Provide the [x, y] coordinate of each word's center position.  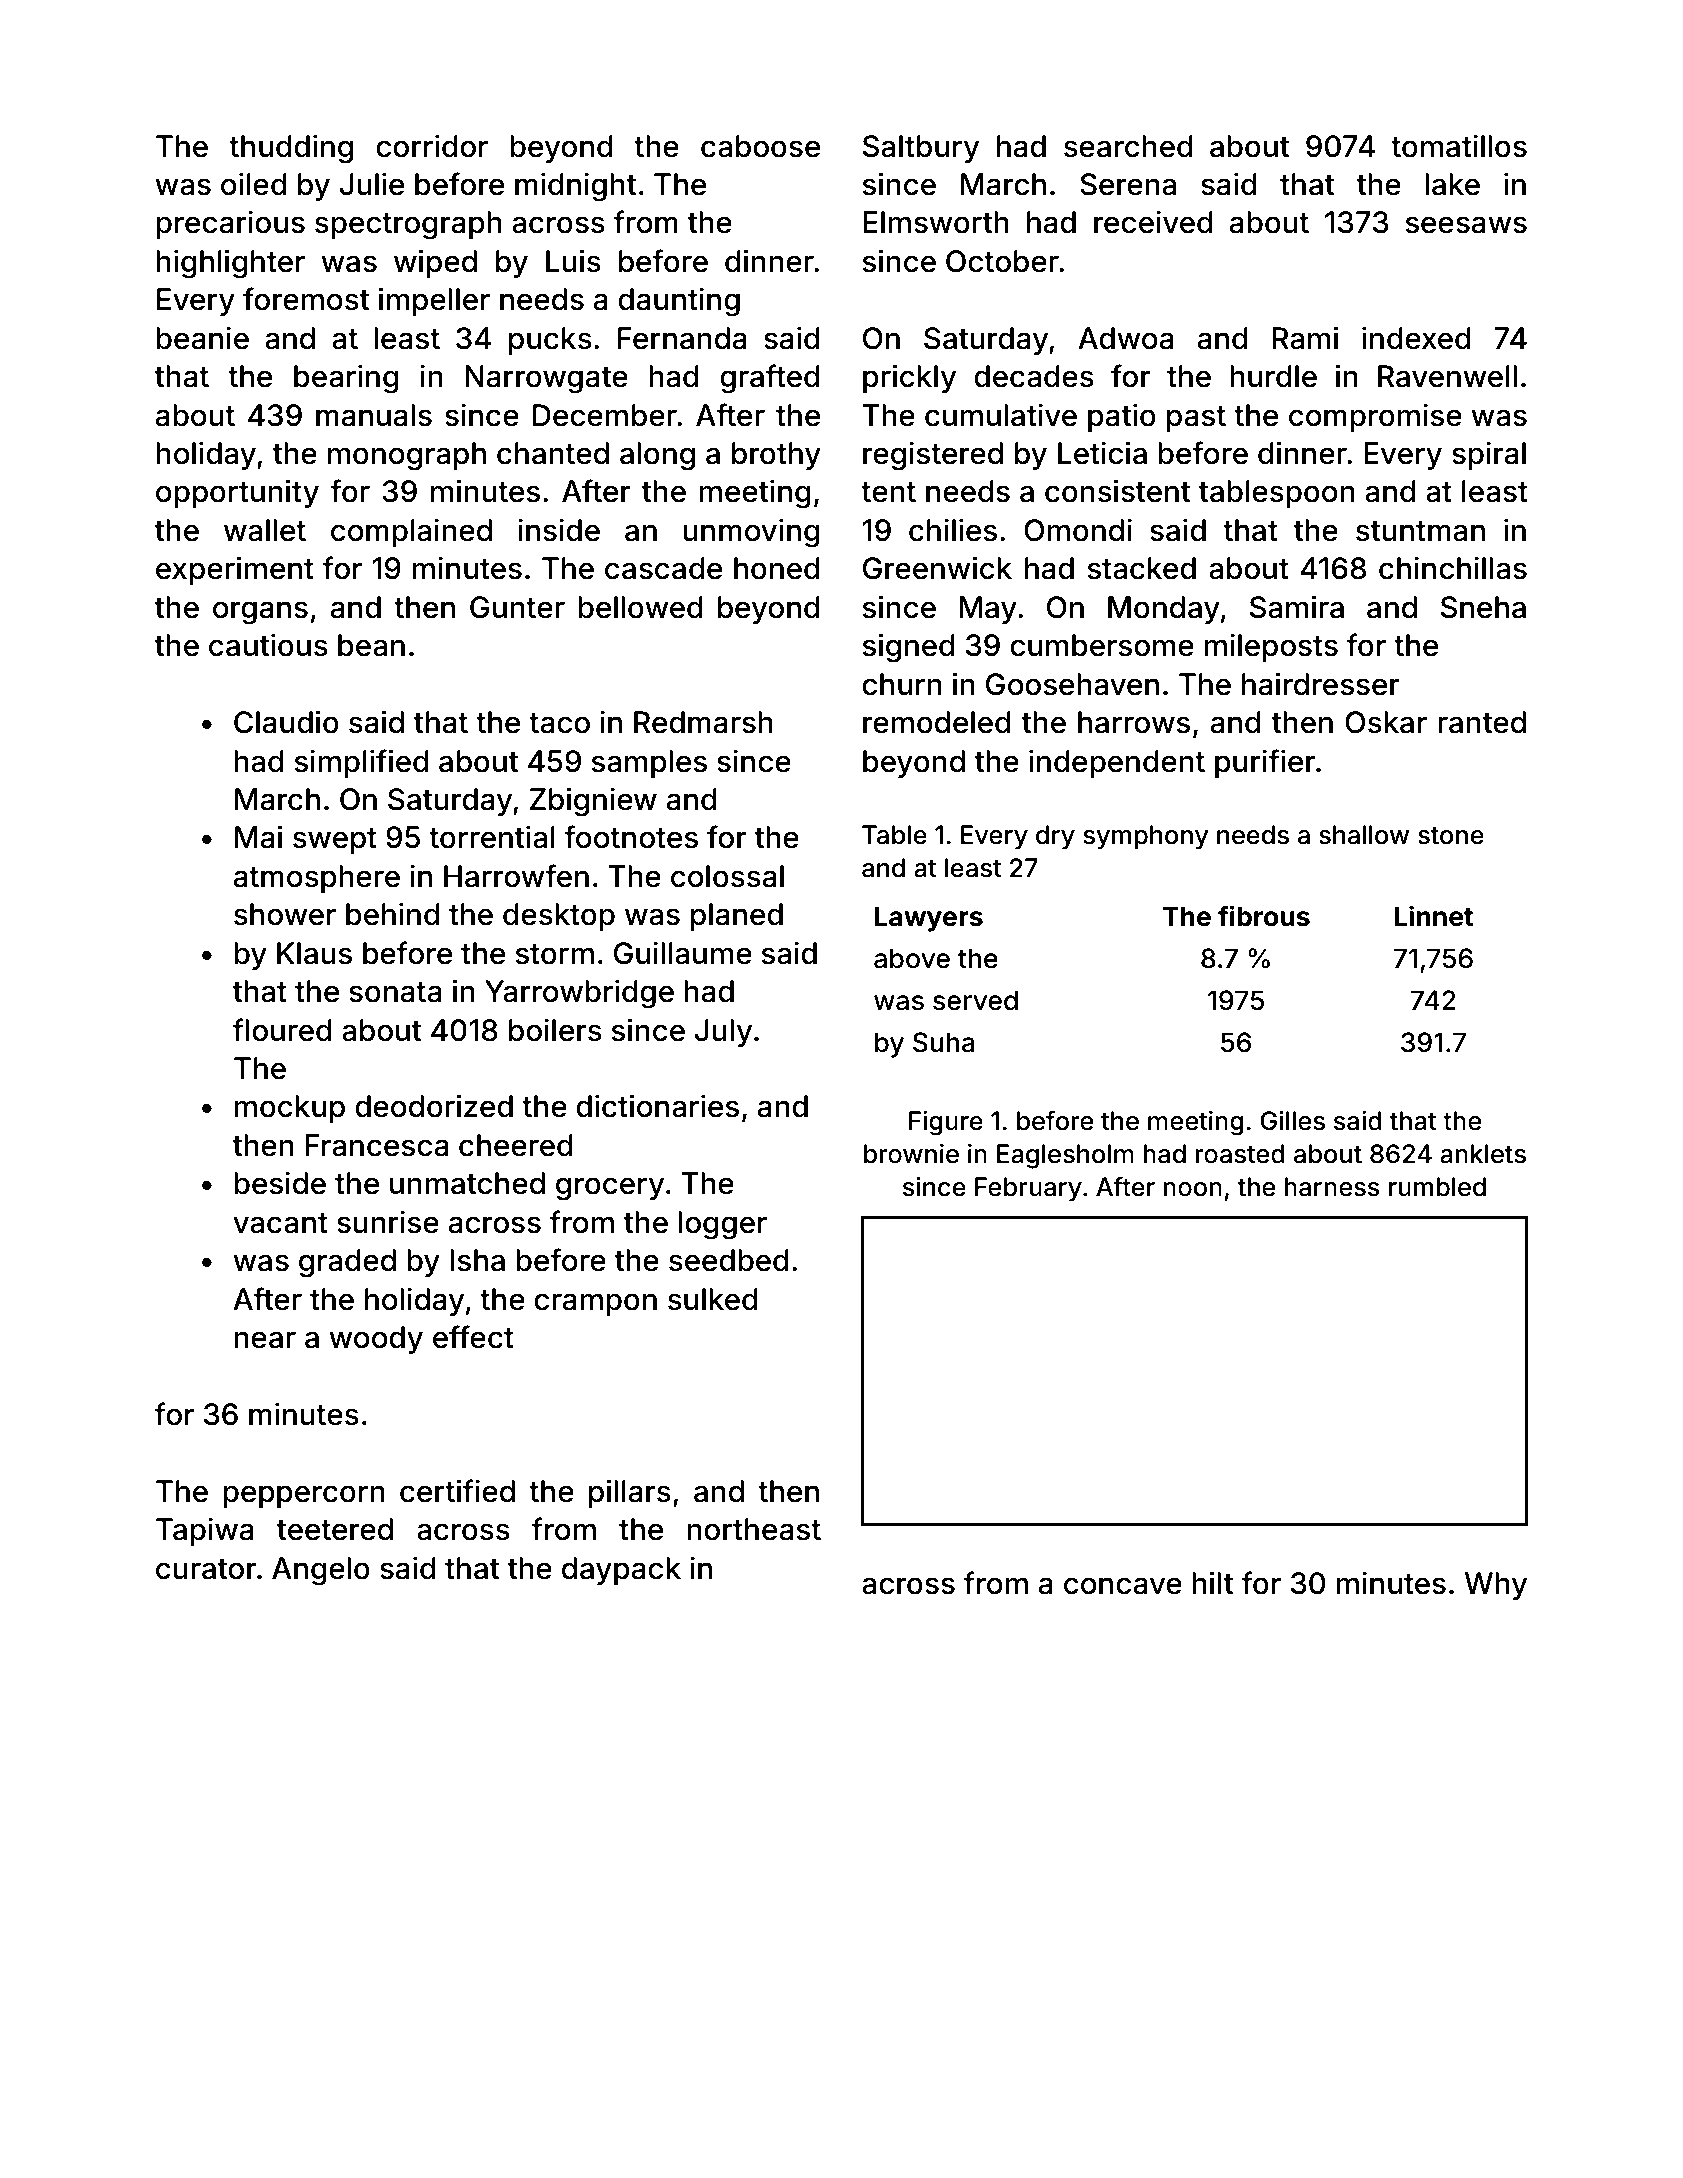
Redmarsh [703, 722]
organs [260, 613]
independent [1117, 763]
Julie [372, 184]
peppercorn [304, 1496]
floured [282, 1030]
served [975, 1000]
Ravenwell [1447, 376]
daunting [679, 302]
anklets [1483, 1154]
